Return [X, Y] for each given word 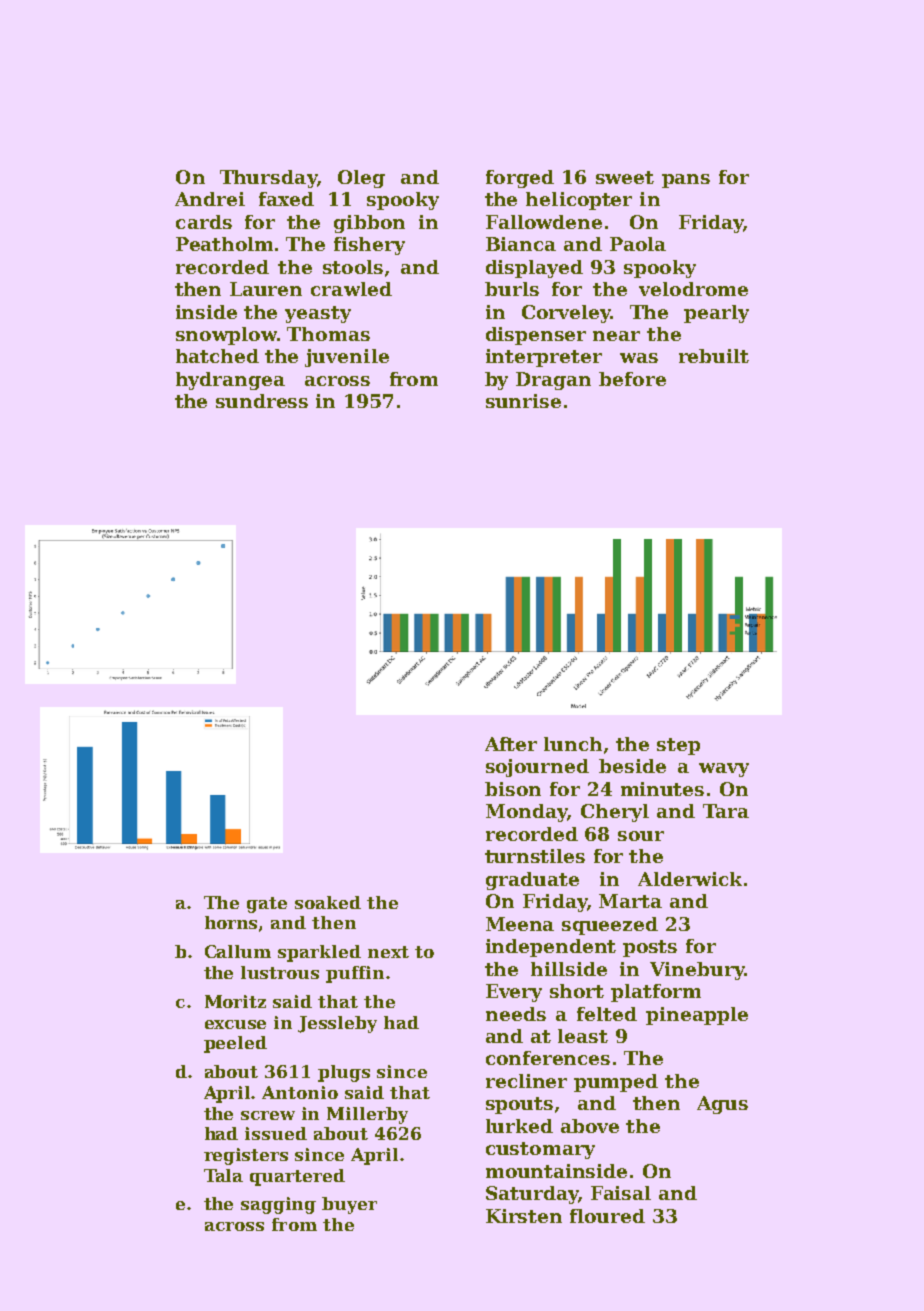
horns [231, 922]
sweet [625, 177]
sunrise [523, 401]
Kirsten [524, 1216]
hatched [217, 356]
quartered [297, 1177]
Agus [722, 1105]
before [632, 379]
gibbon [369, 224]
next [388, 952]
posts [650, 948]
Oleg [361, 179]
